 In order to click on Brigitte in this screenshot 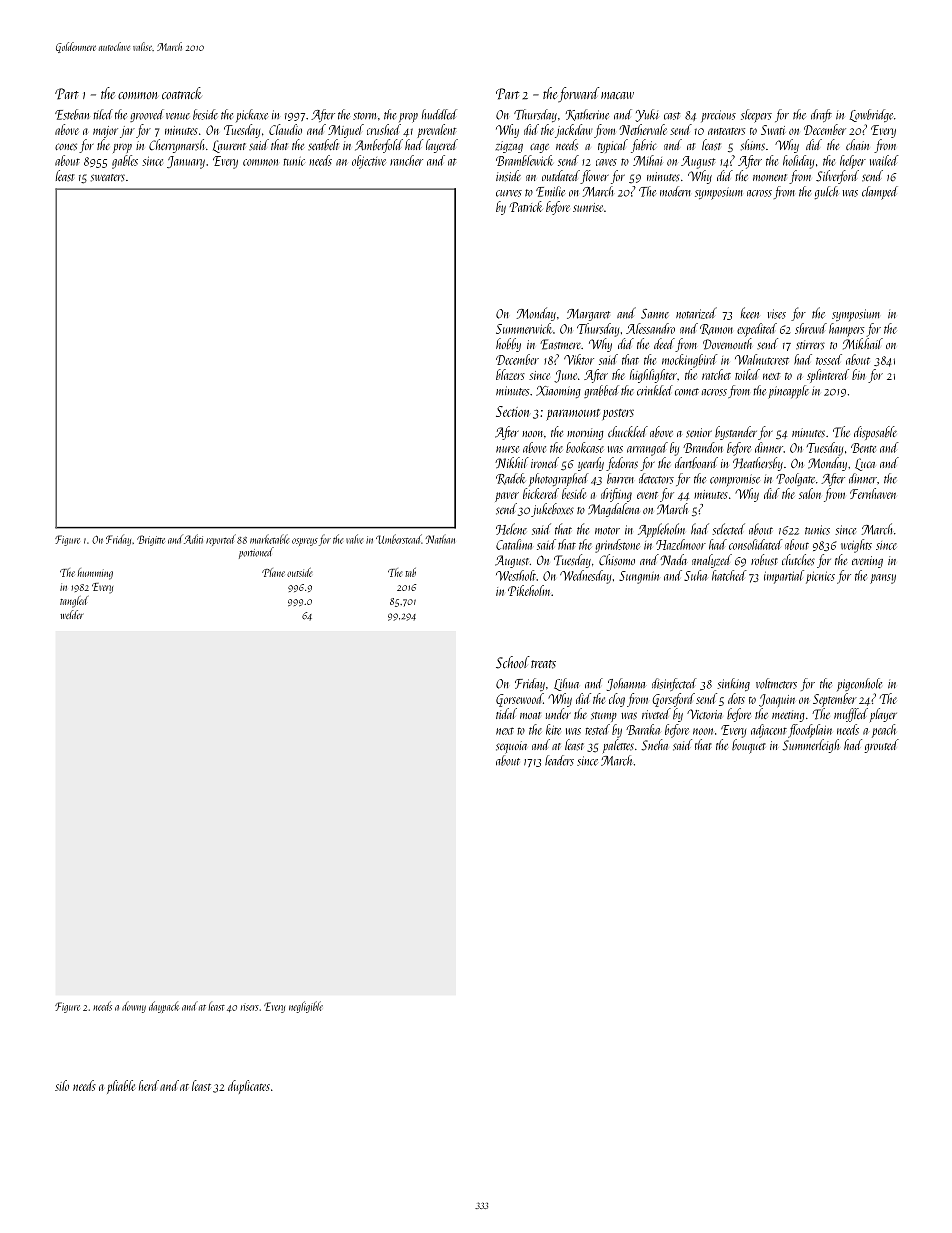, I will do `click(151, 540)`.
